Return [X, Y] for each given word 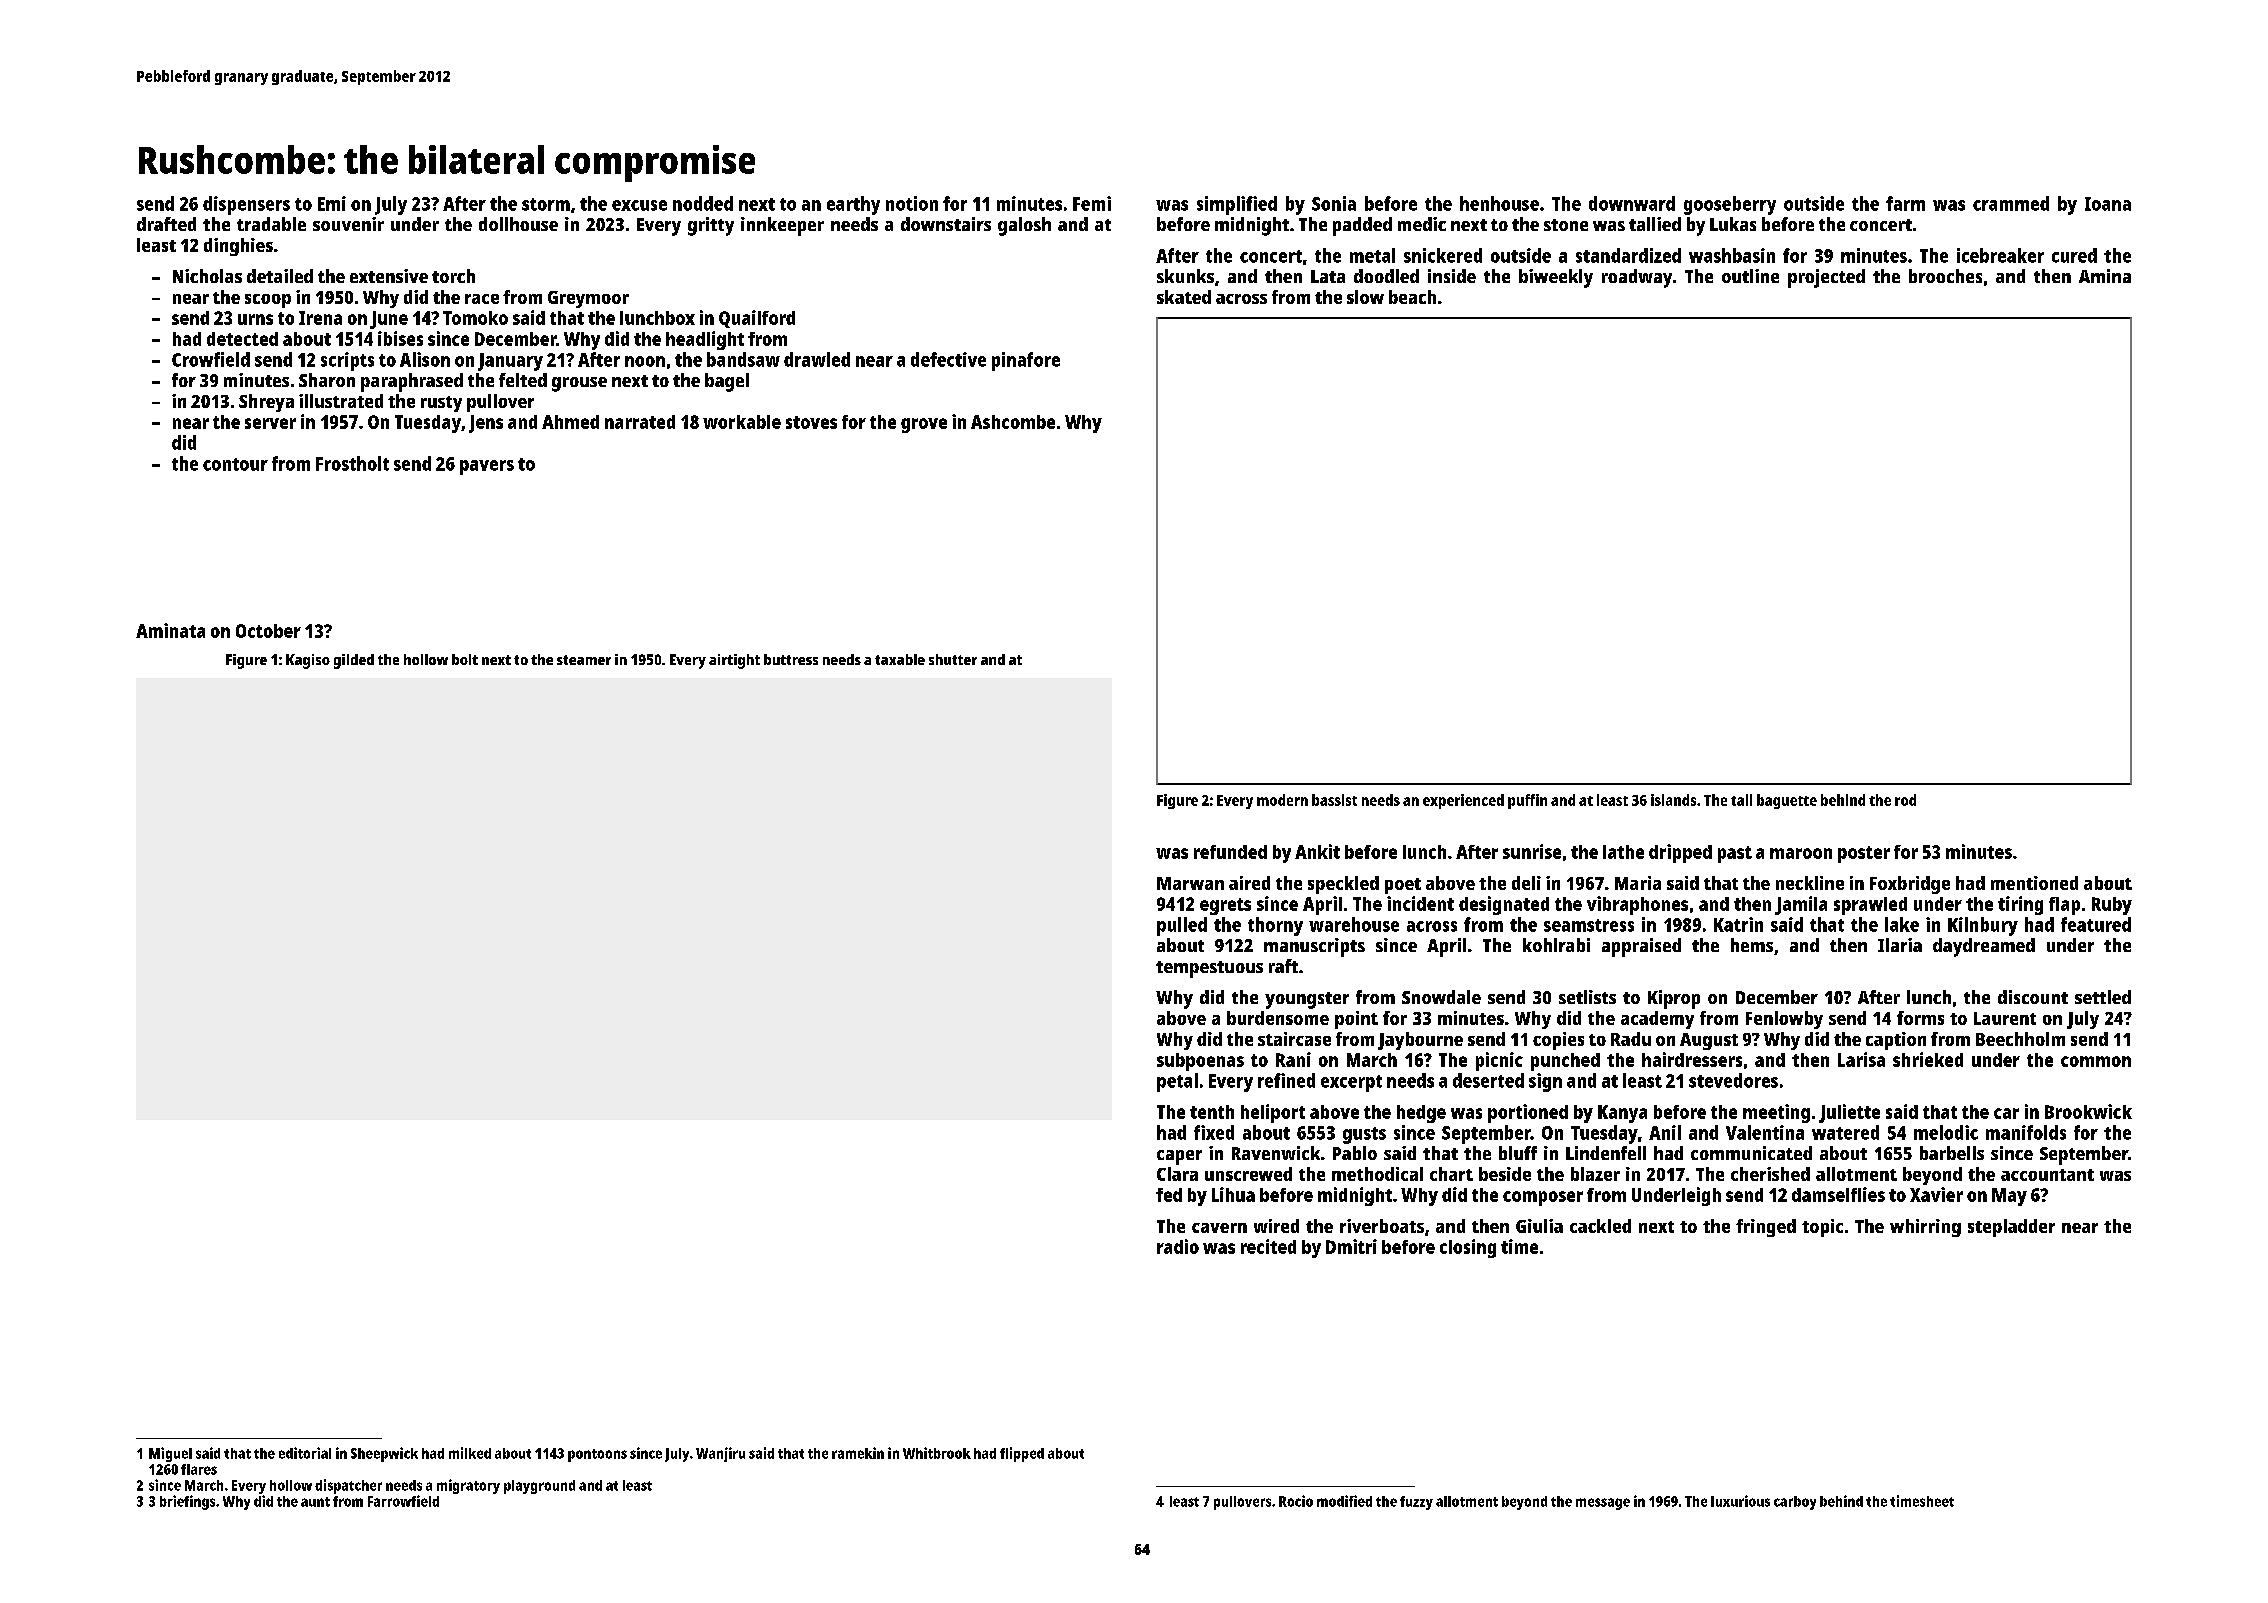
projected [1826, 278]
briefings [187, 1502]
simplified [1237, 205]
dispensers [246, 205]
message [1603, 1504]
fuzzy [1416, 1503]
